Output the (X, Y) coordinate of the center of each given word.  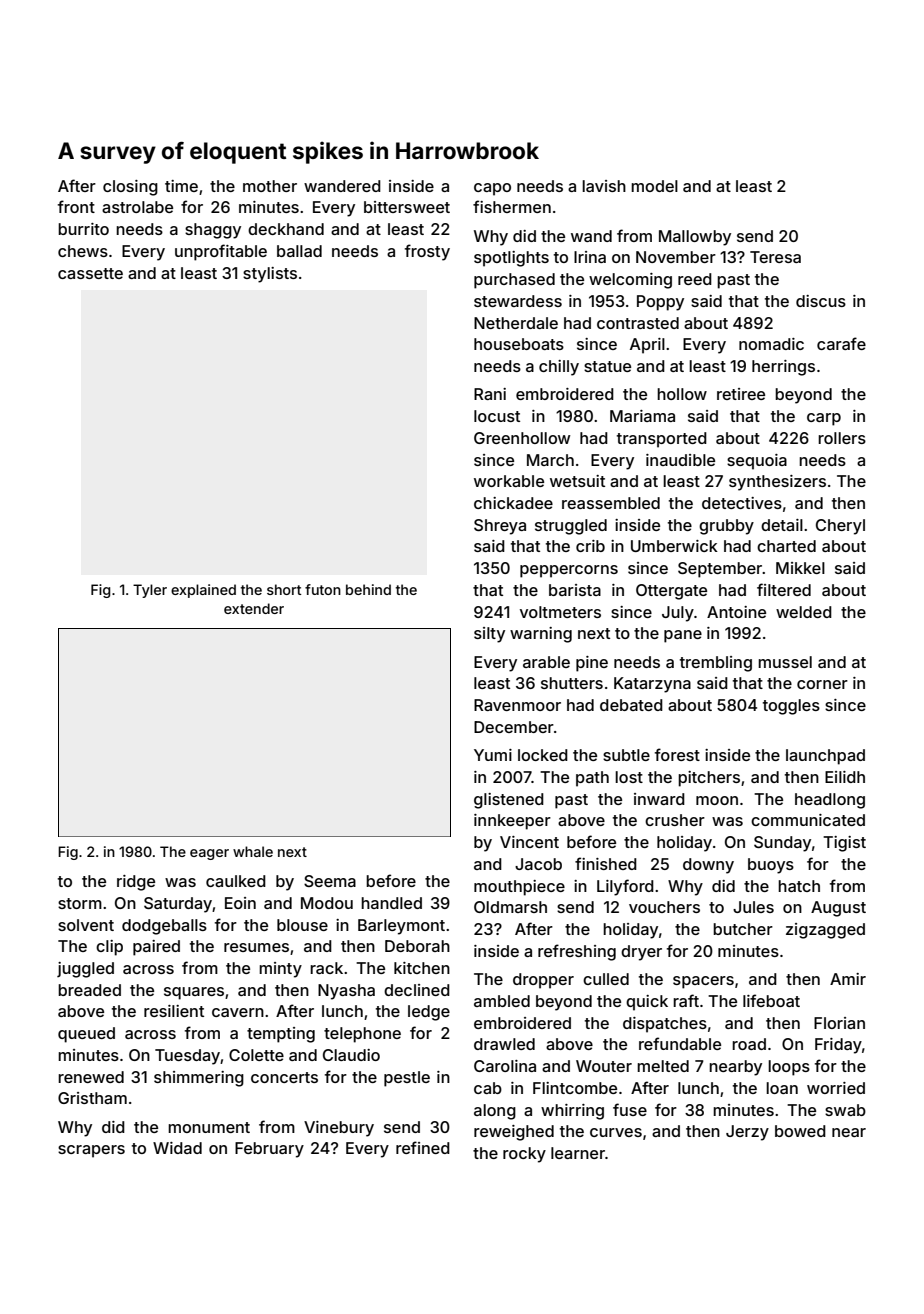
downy (708, 866)
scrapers (91, 1151)
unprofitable (221, 252)
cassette (90, 273)
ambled (502, 1001)
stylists (270, 275)
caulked (236, 881)
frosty (427, 252)
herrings (783, 368)
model (654, 186)
